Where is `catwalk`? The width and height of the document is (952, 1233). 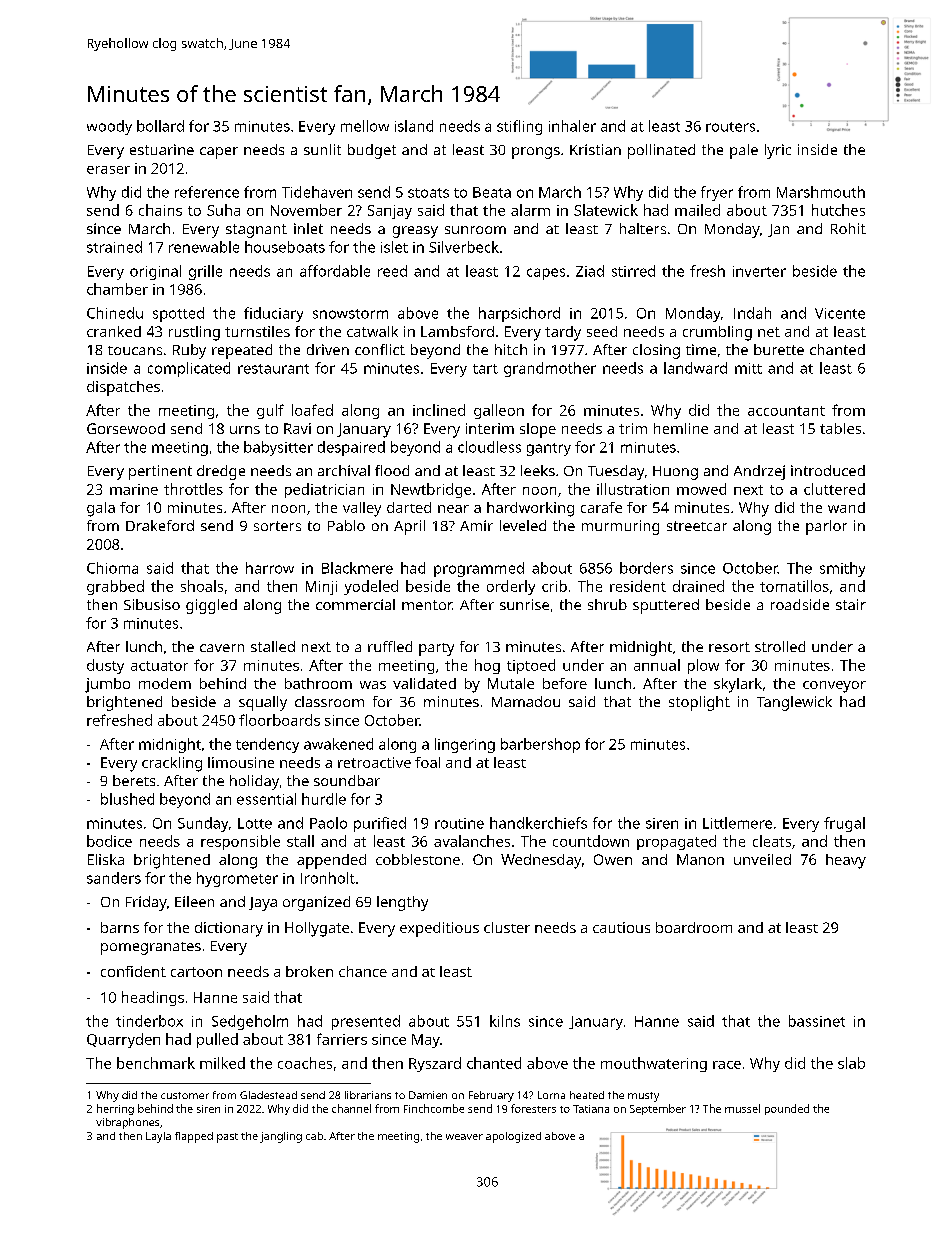
catwalk is located at coordinates (372, 331).
